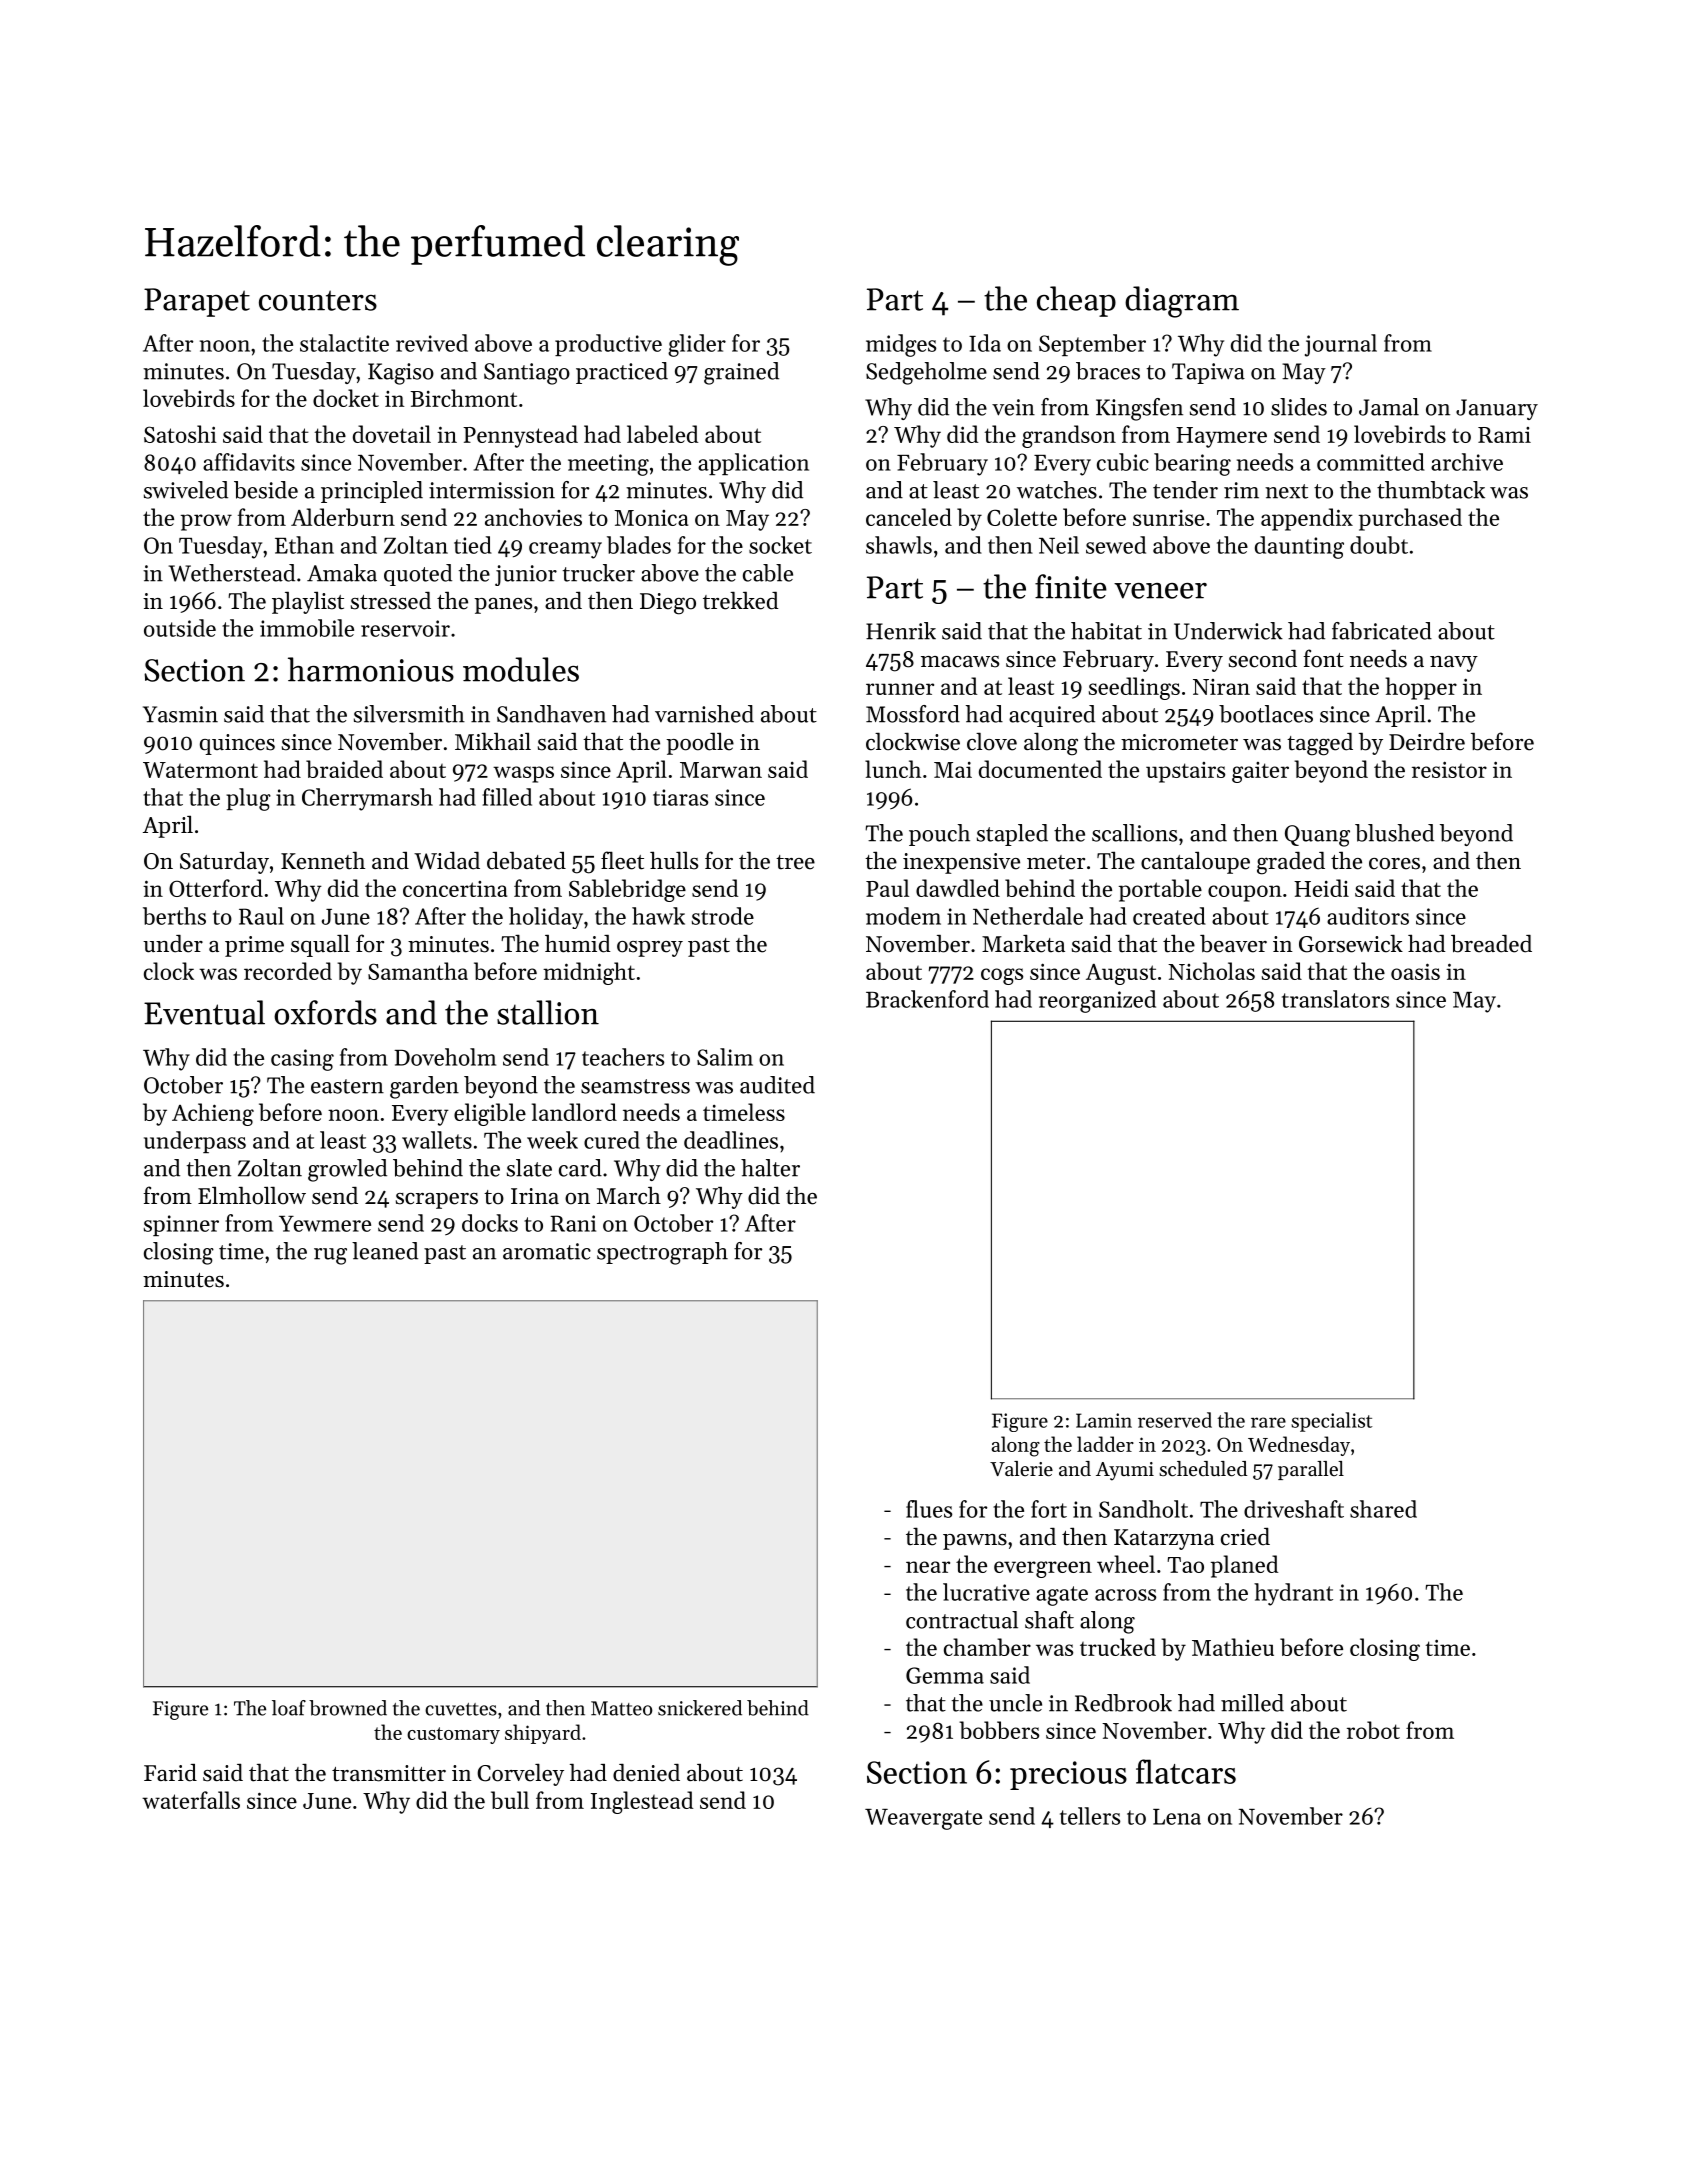 The height and width of the screenshot is (2178, 1683). I want to click on bull, so click(510, 1800).
